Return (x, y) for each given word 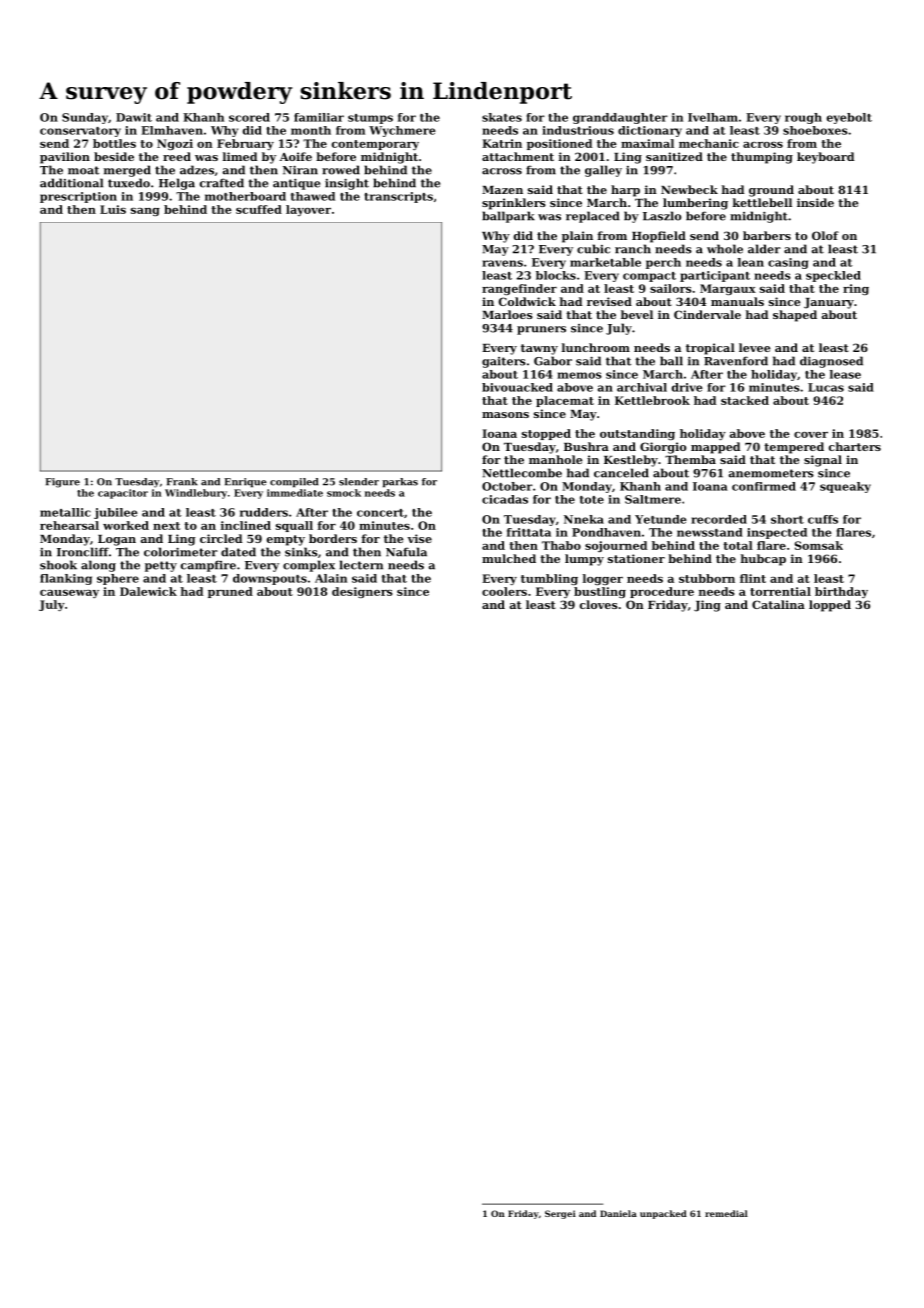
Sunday (85, 118)
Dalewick (148, 591)
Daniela (618, 1213)
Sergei (560, 1214)
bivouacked (517, 387)
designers (362, 592)
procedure (662, 592)
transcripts (398, 197)
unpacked (663, 1214)
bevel (637, 314)
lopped (830, 606)
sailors (671, 288)
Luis (113, 209)
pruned (230, 592)
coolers (504, 591)
